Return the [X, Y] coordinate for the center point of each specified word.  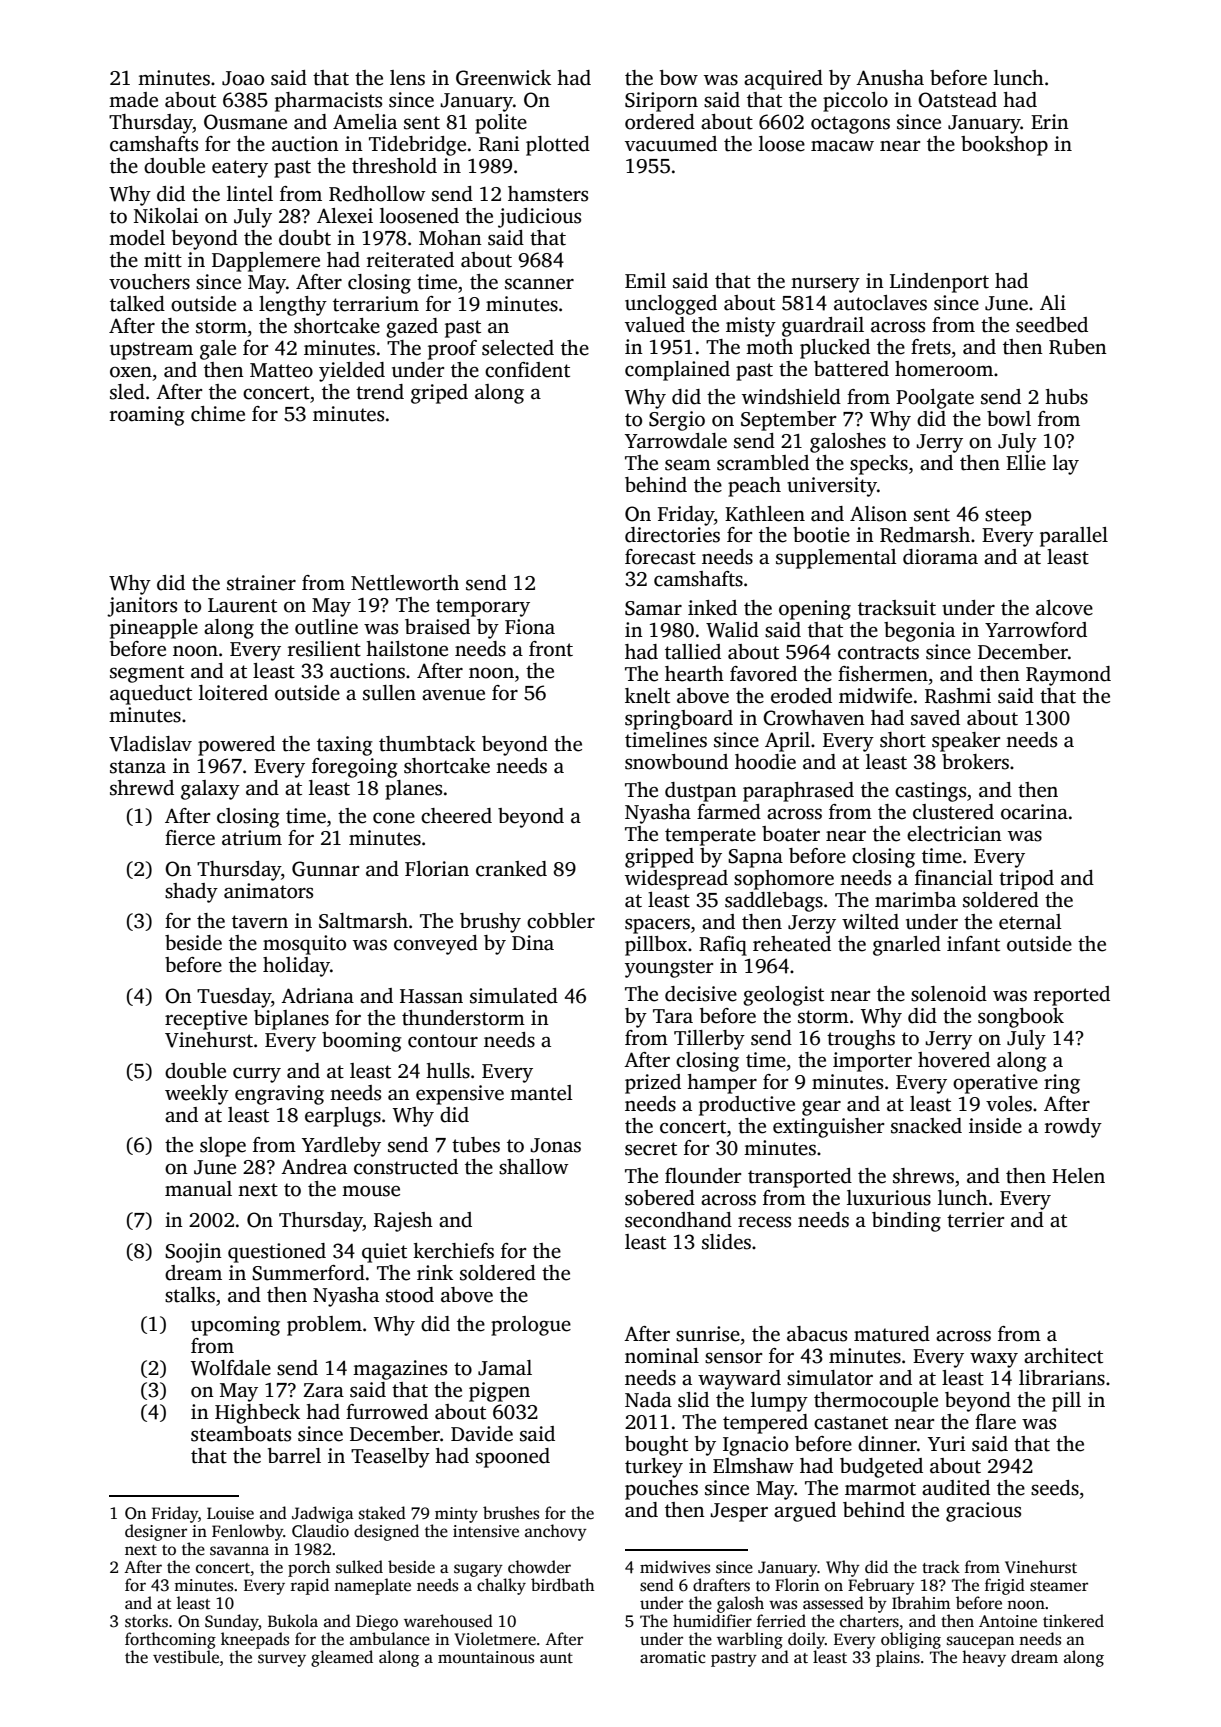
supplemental [836, 559]
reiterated [410, 260]
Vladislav [150, 744]
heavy [984, 1658]
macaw [842, 146]
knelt [647, 696]
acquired [783, 80]
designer [156, 1532]
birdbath [563, 1584]
